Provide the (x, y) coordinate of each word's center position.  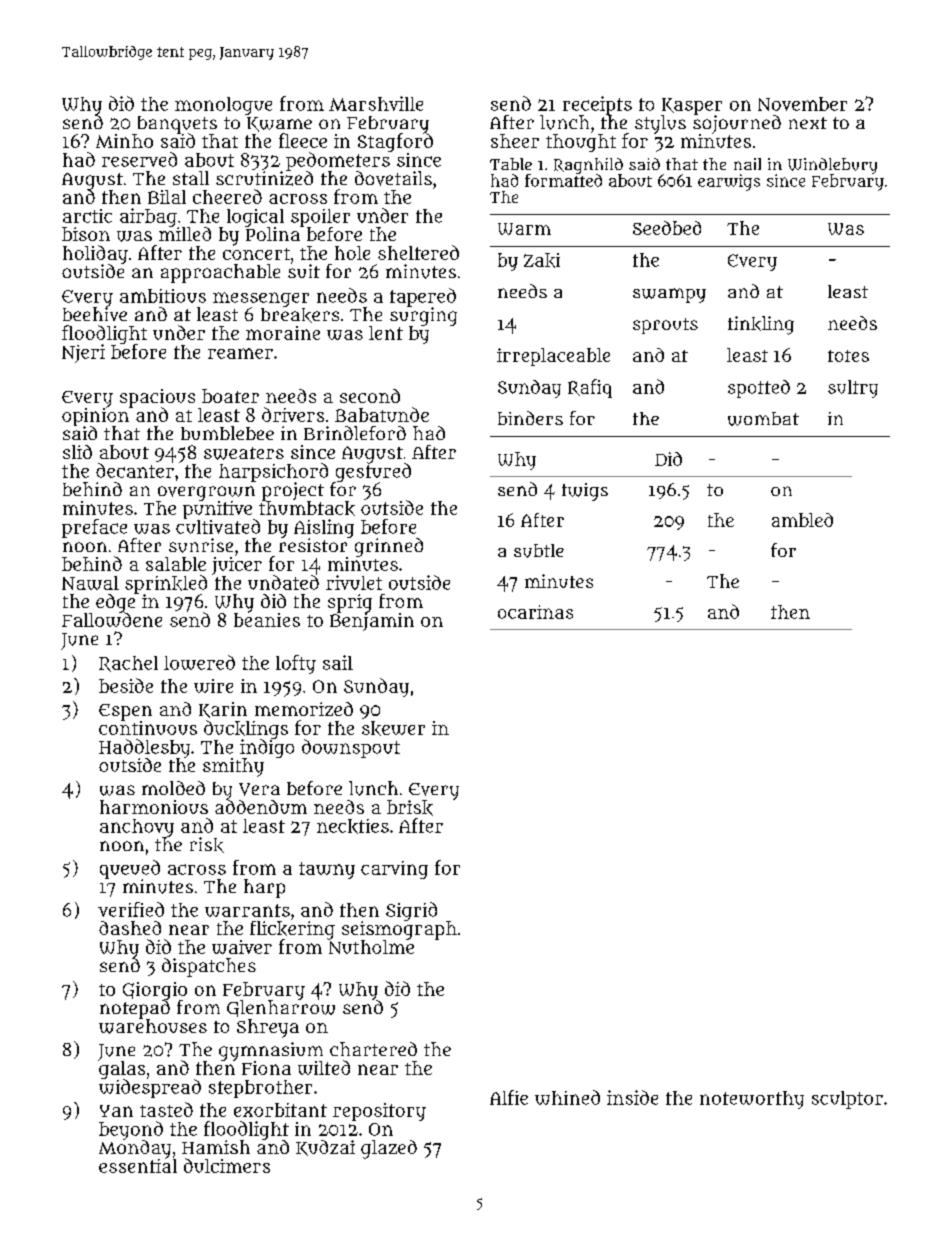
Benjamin (372, 622)
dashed (130, 928)
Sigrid (411, 911)
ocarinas (535, 612)
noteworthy (752, 1100)
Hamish (216, 1147)
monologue (223, 106)
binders (530, 418)
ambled (802, 520)
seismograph (399, 930)
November (802, 104)
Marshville (376, 103)
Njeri (83, 353)
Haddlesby (144, 748)
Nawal (90, 583)
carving (394, 870)
